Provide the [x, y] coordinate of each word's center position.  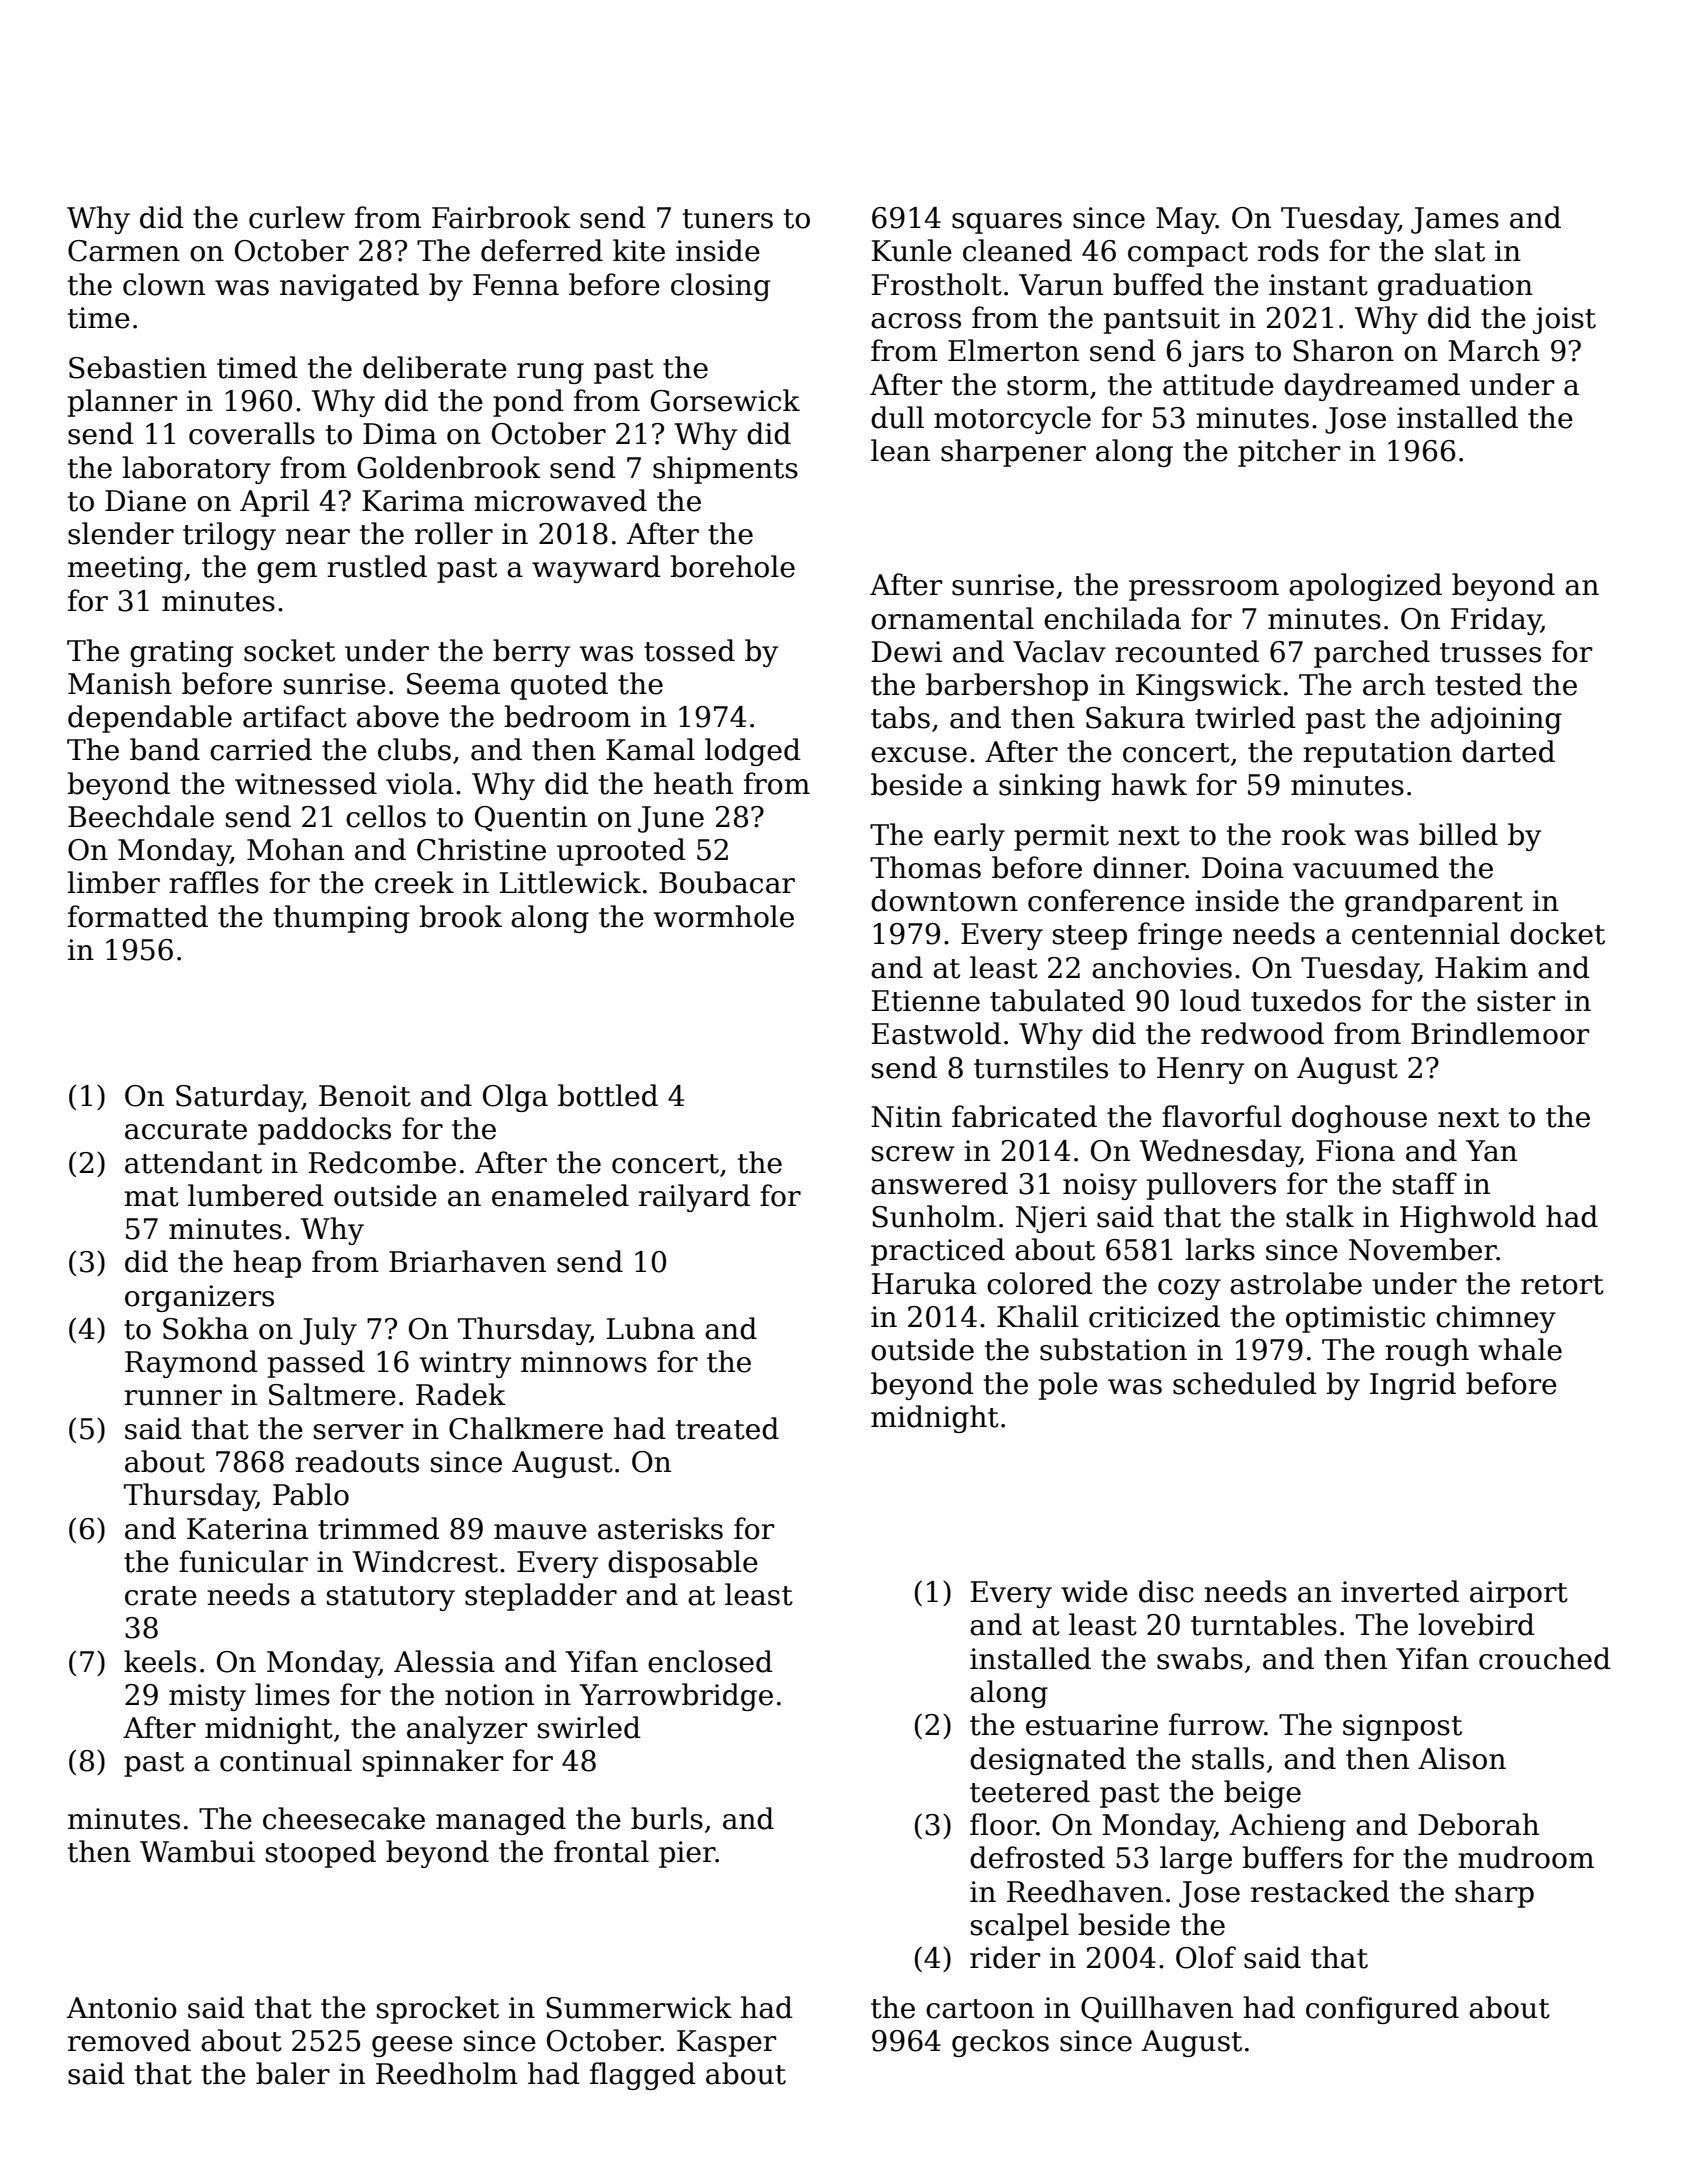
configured [1382, 2010]
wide [1094, 1591]
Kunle [912, 250]
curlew [297, 217]
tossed [689, 650]
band [165, 749]
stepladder [541, 1597]
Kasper [726, 2043]
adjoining [1496, 720]
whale [1520, 1349]
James [1455, 220]
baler [293, 2073]
